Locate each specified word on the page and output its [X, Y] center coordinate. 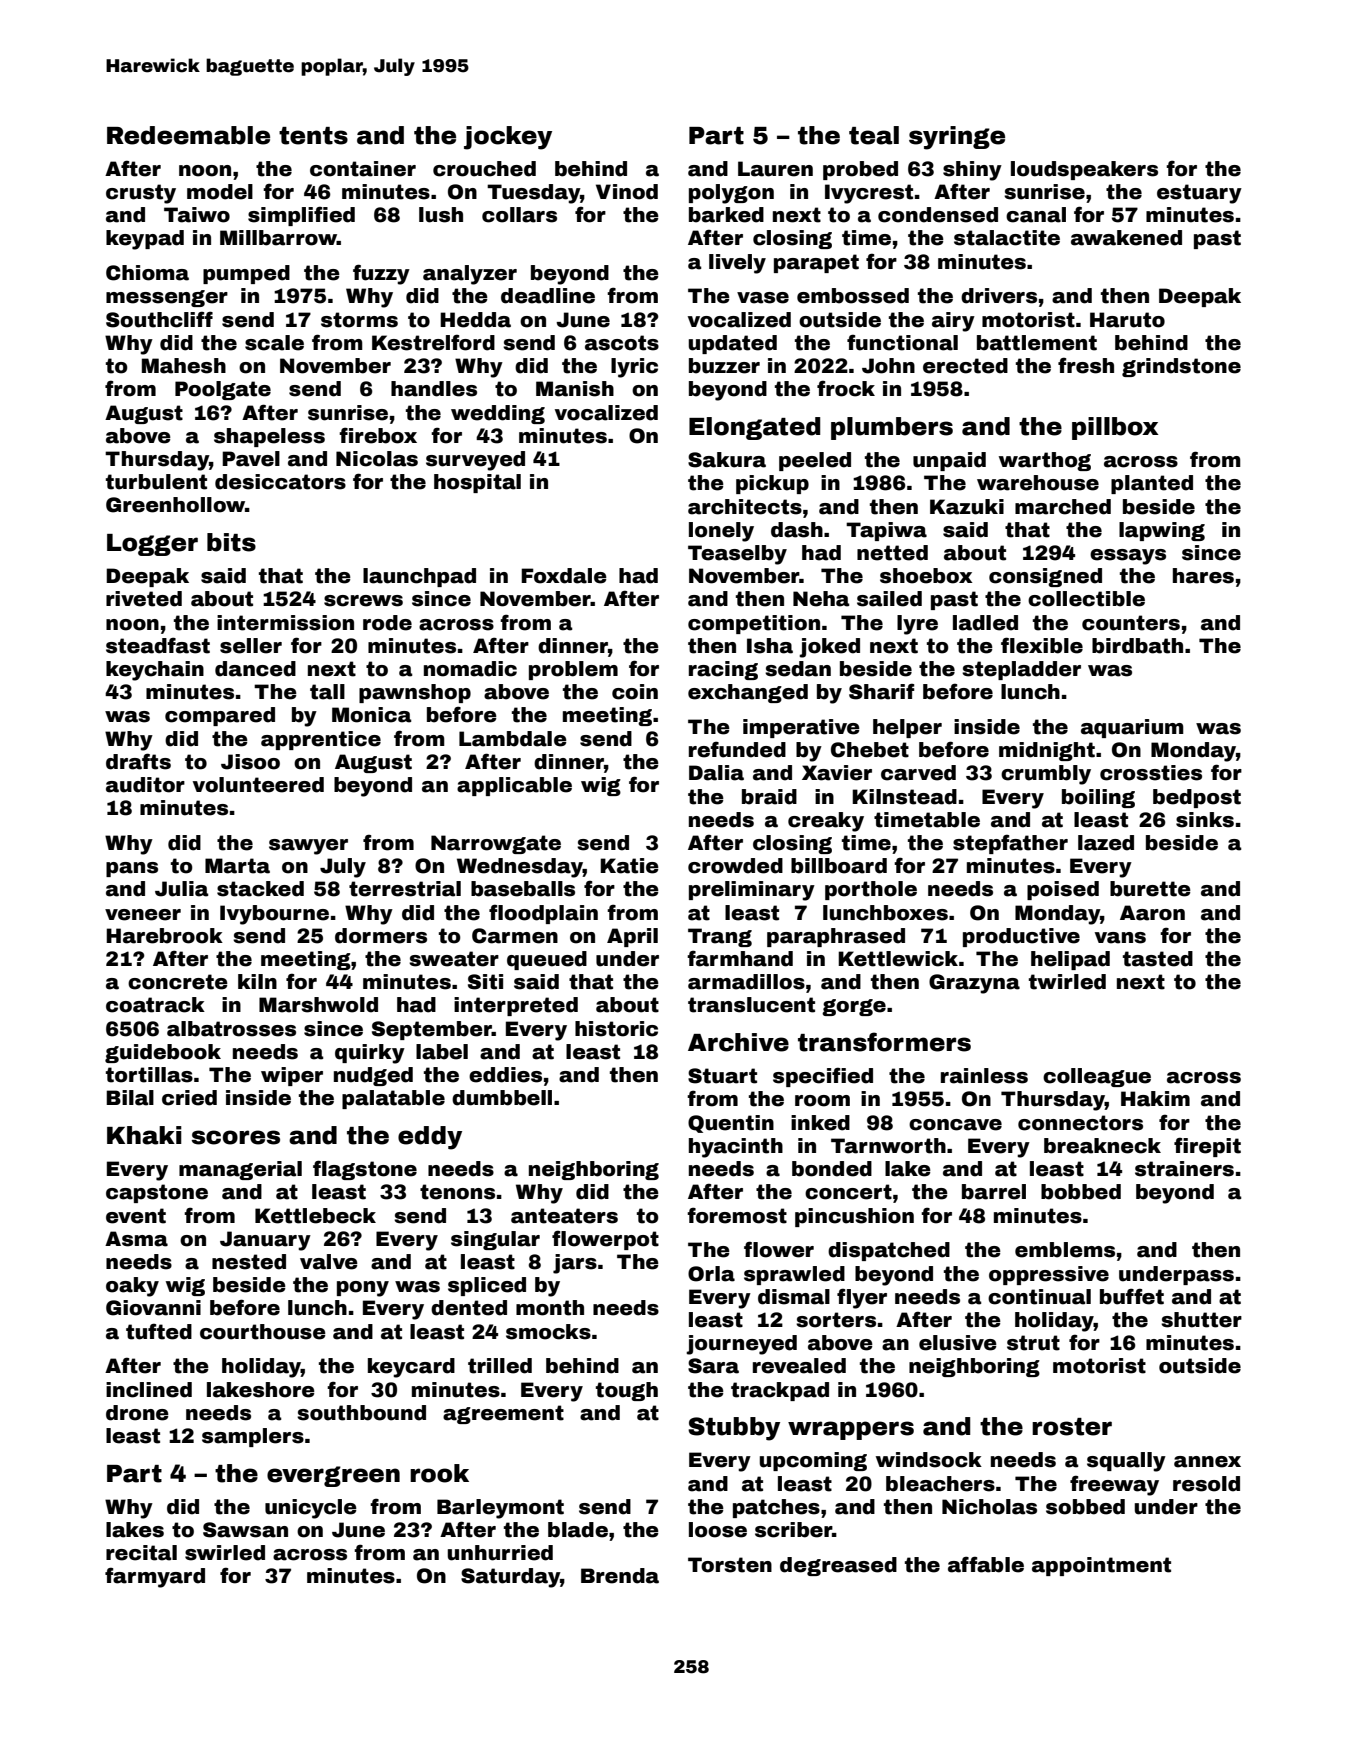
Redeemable [188, 135]
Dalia [716, 773]
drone [137, 1413]
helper [907, 728]
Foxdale [564, 576]
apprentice [321, 740]
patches [776, 1508]
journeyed [741, 1345]
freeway [1114, 1485]
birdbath [1137, 646]
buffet [1132, 1296]
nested [249, 1262]
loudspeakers [1084, 170]
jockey [508, 138]
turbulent [156, 482]
